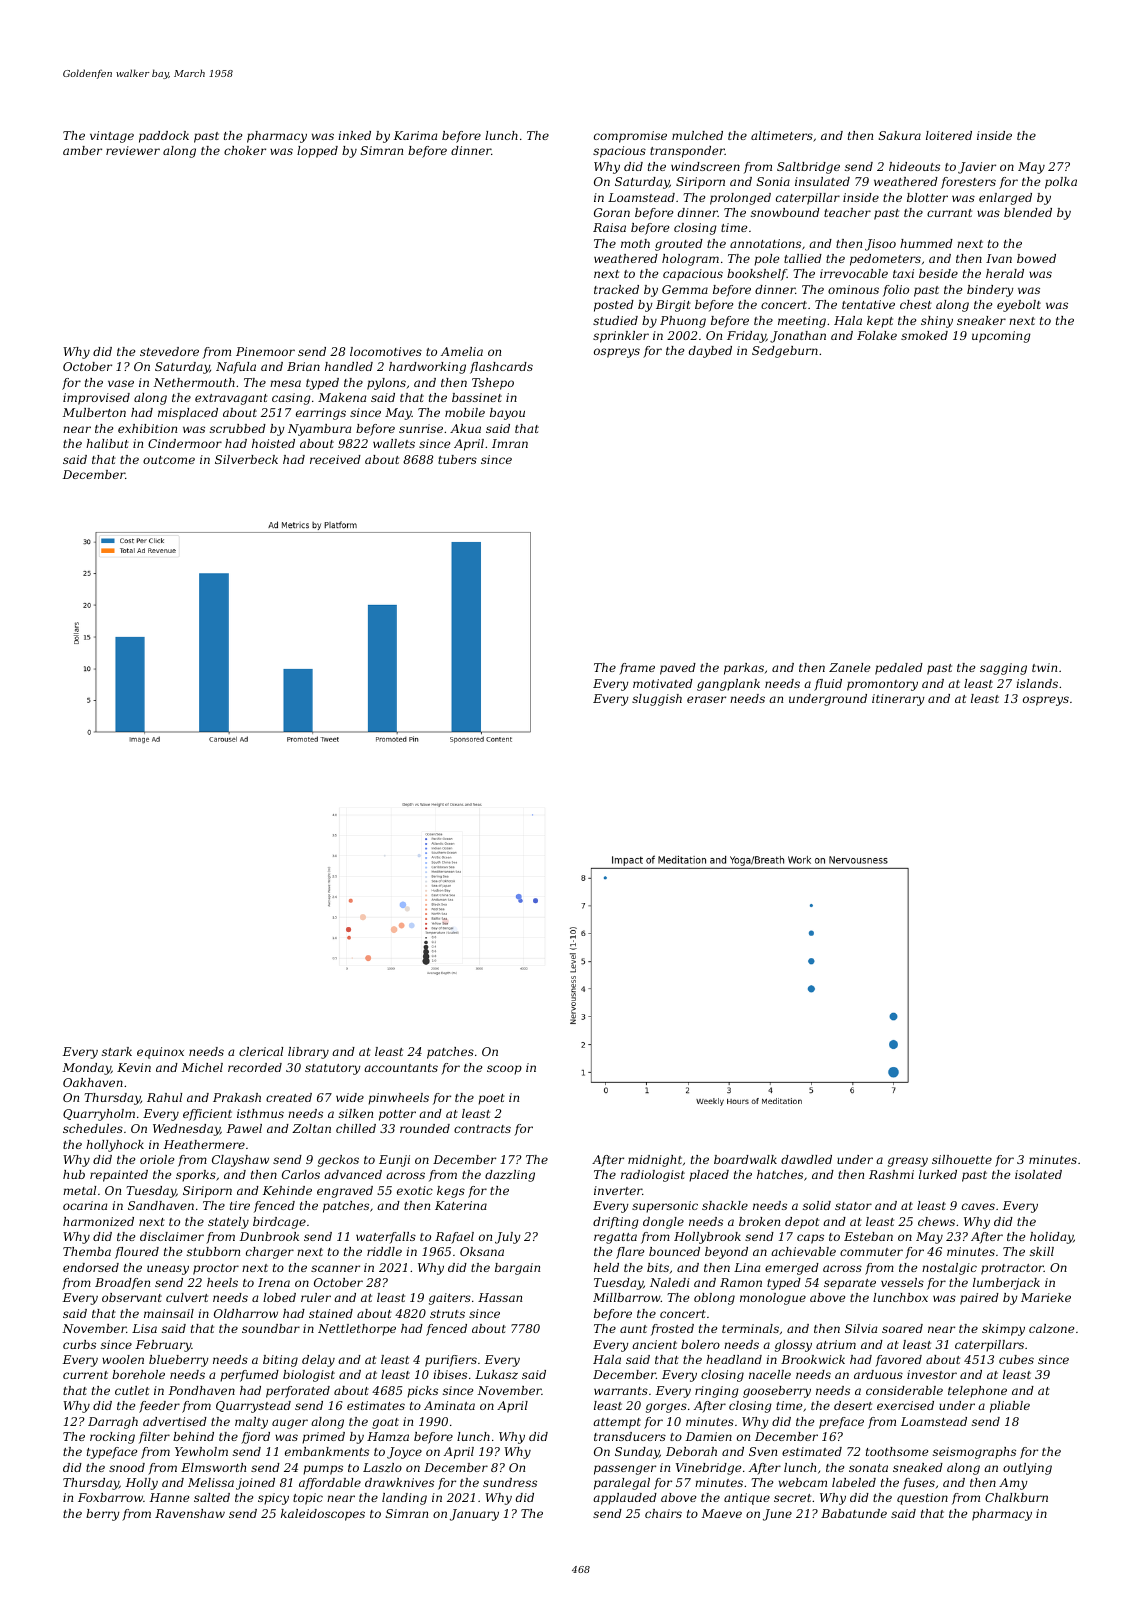 The height and width of the screenshot is (1619, 1144). I want to click on biologist, so click(309, 1376).
